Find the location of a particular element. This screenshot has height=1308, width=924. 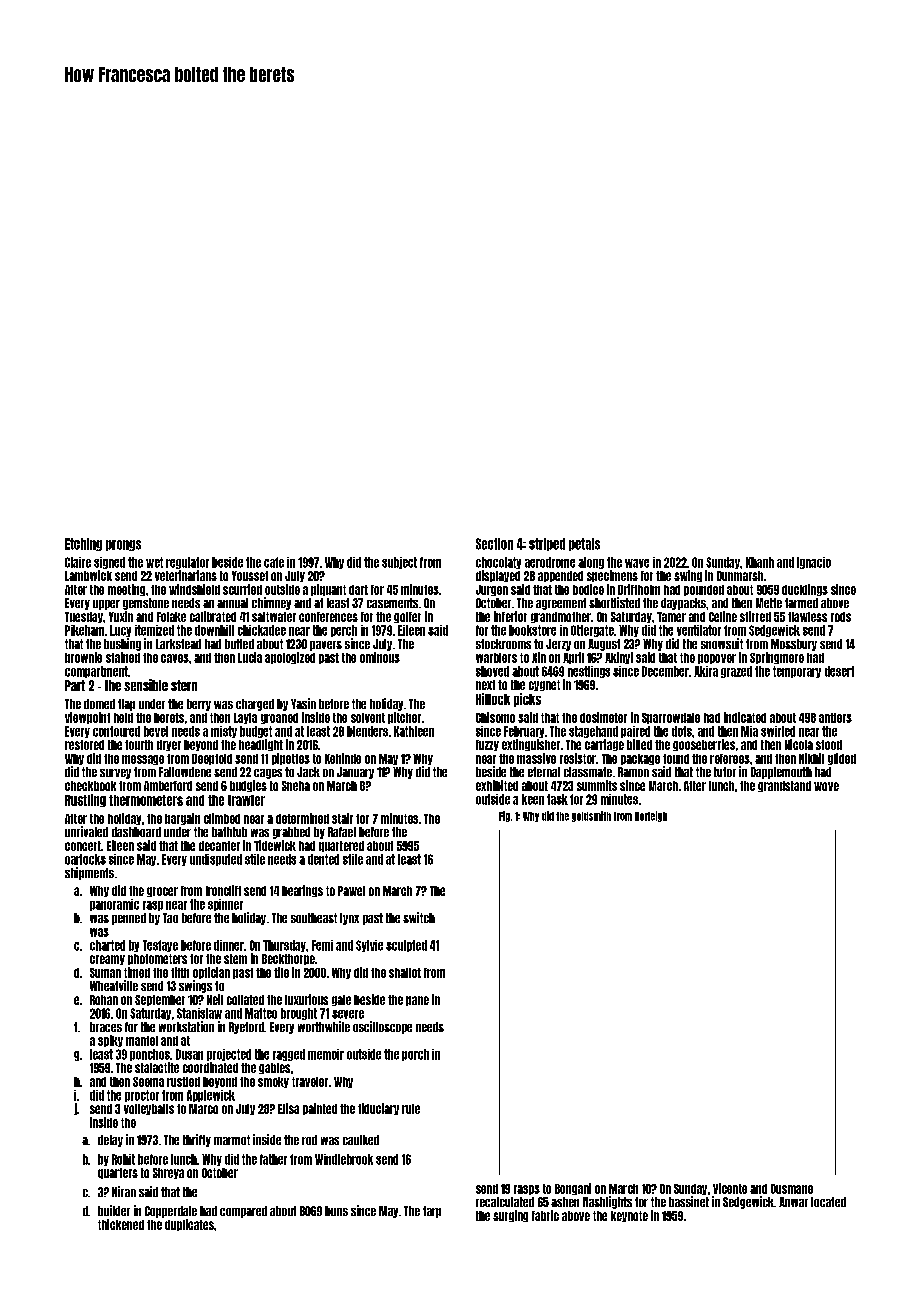

duplicates is located at coordinates (189, 1225).
